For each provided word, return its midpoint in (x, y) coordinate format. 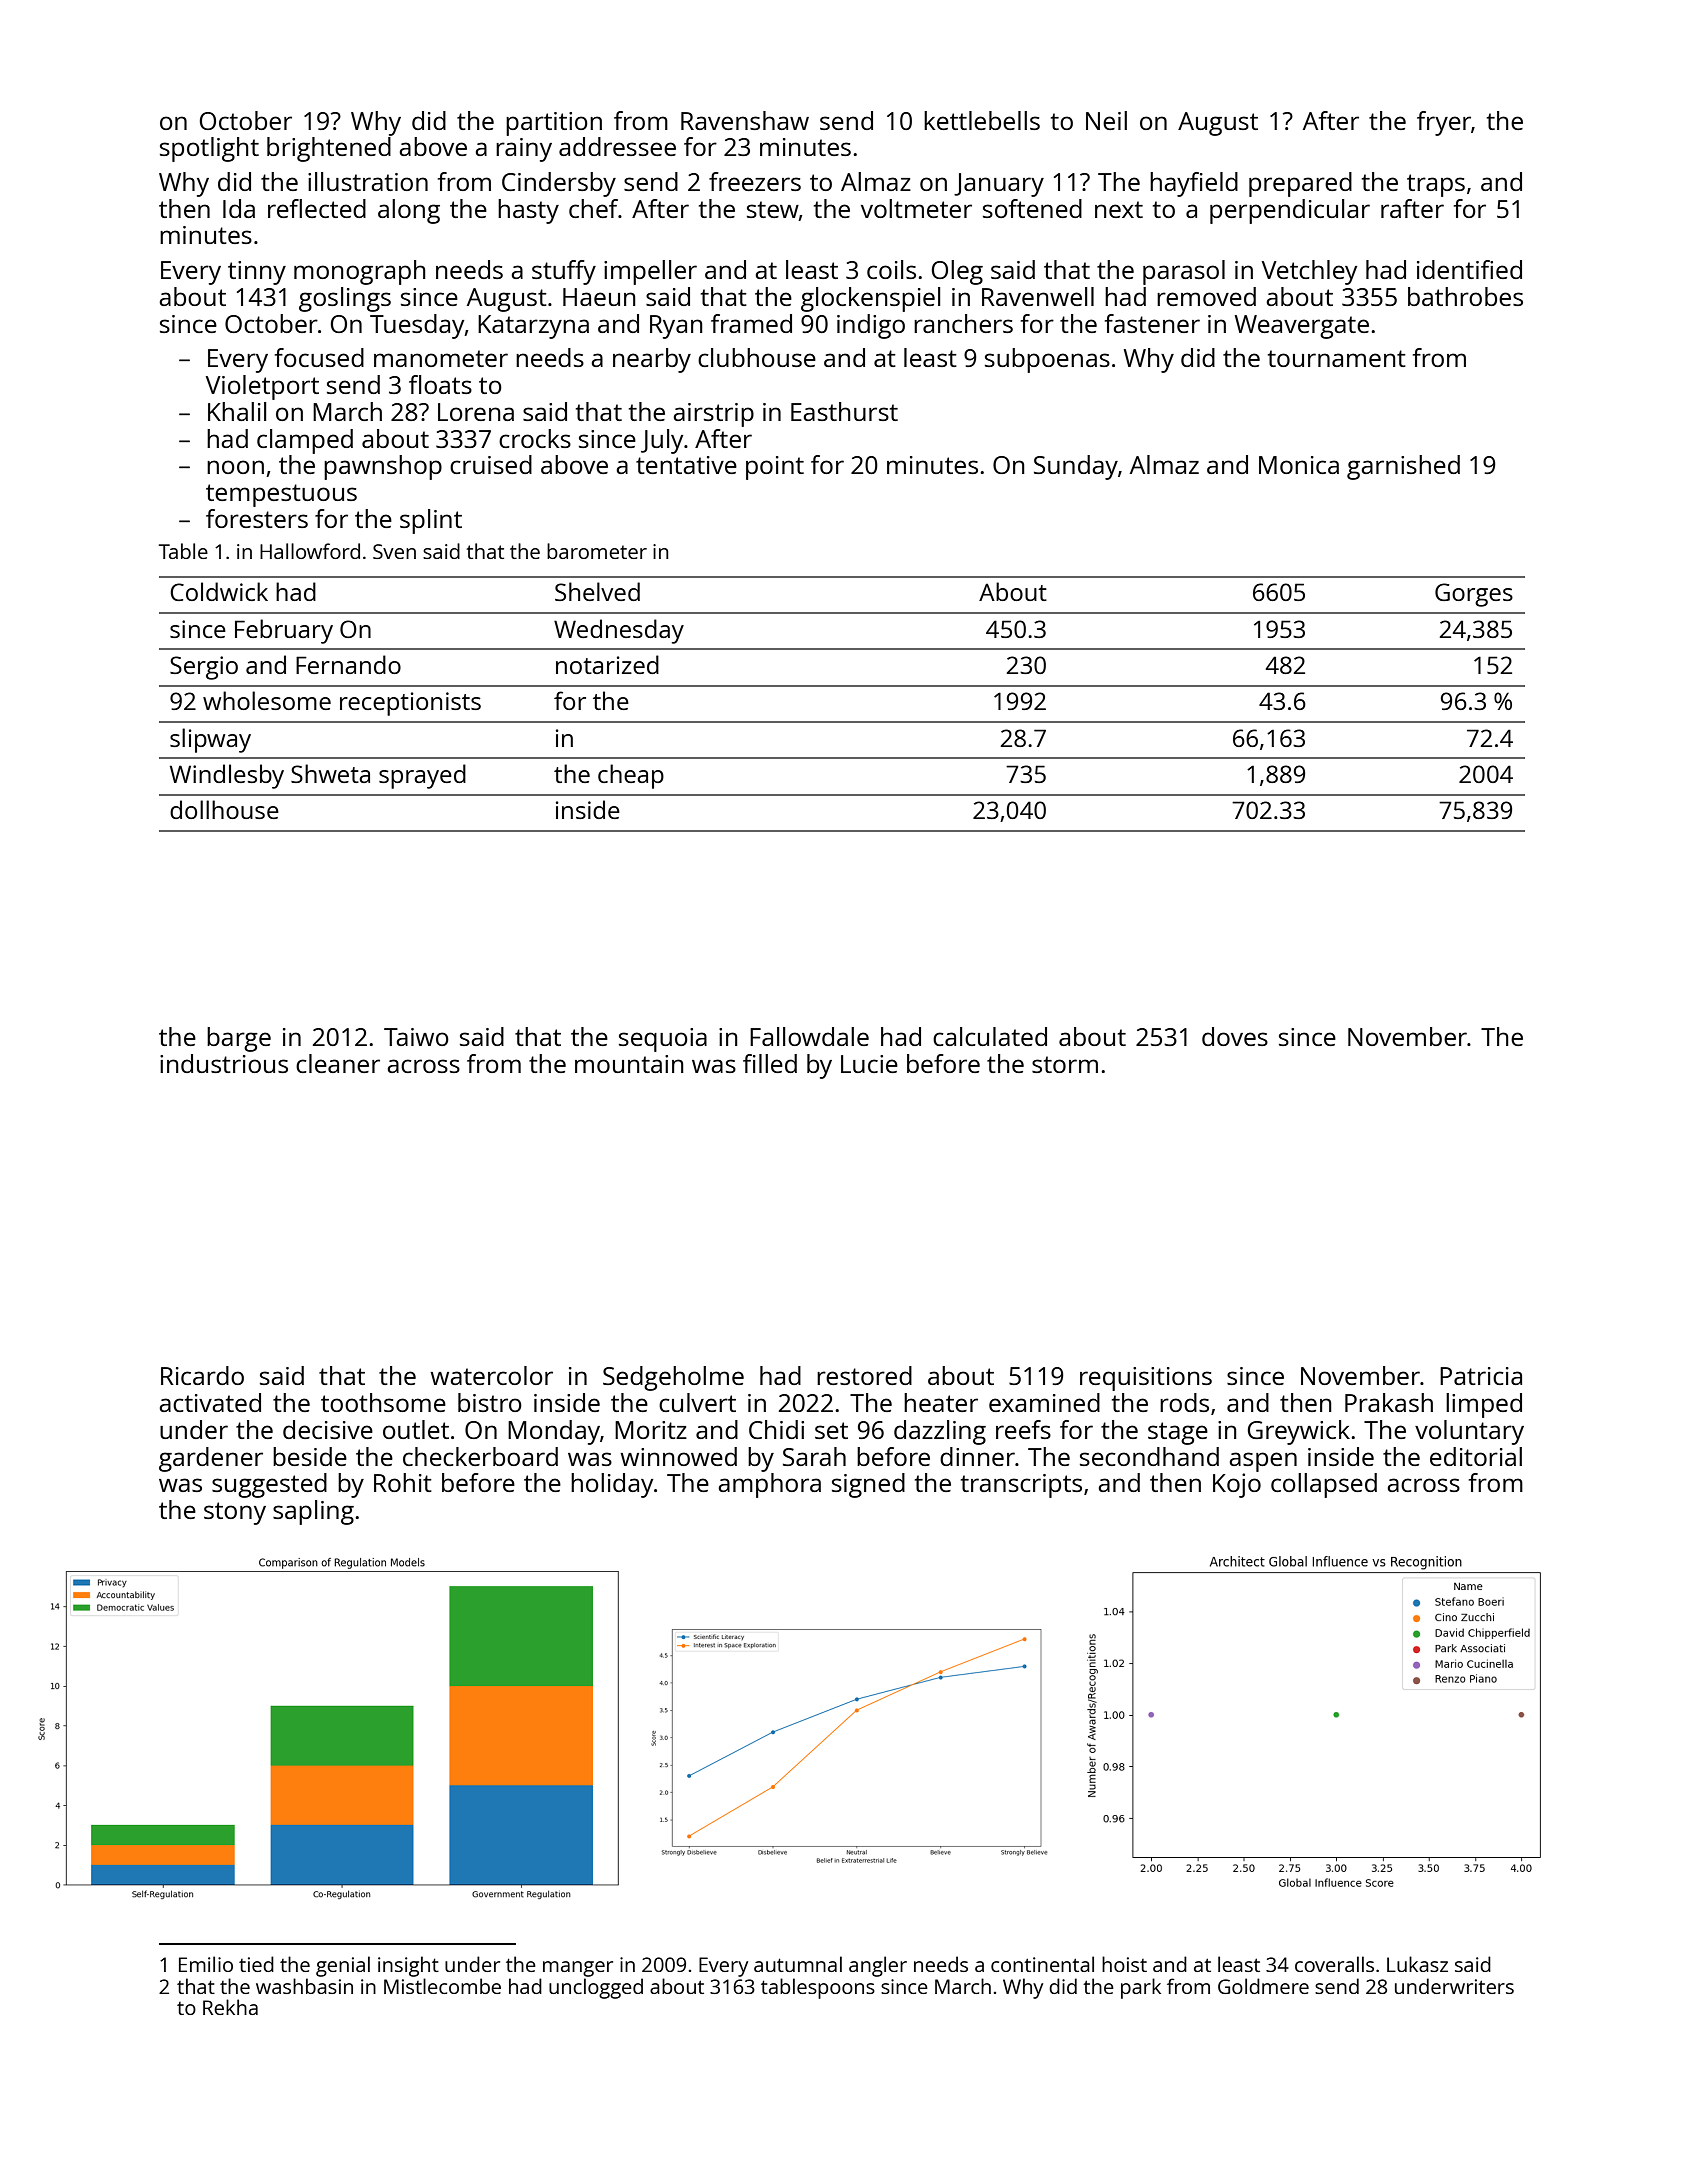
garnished (1403, 467)
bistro (490, 1402)
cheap (631, 776)
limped (1484, 1405)
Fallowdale (809, 1036)
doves (1235, 1036)
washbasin (304, 1986)
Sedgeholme (673, 1378)
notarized (607, 664)
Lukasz (1417, 1964)
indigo (871, 326)
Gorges (1474, 595)
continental (1042, 1964)
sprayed (422, 776)
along (409, 211)
